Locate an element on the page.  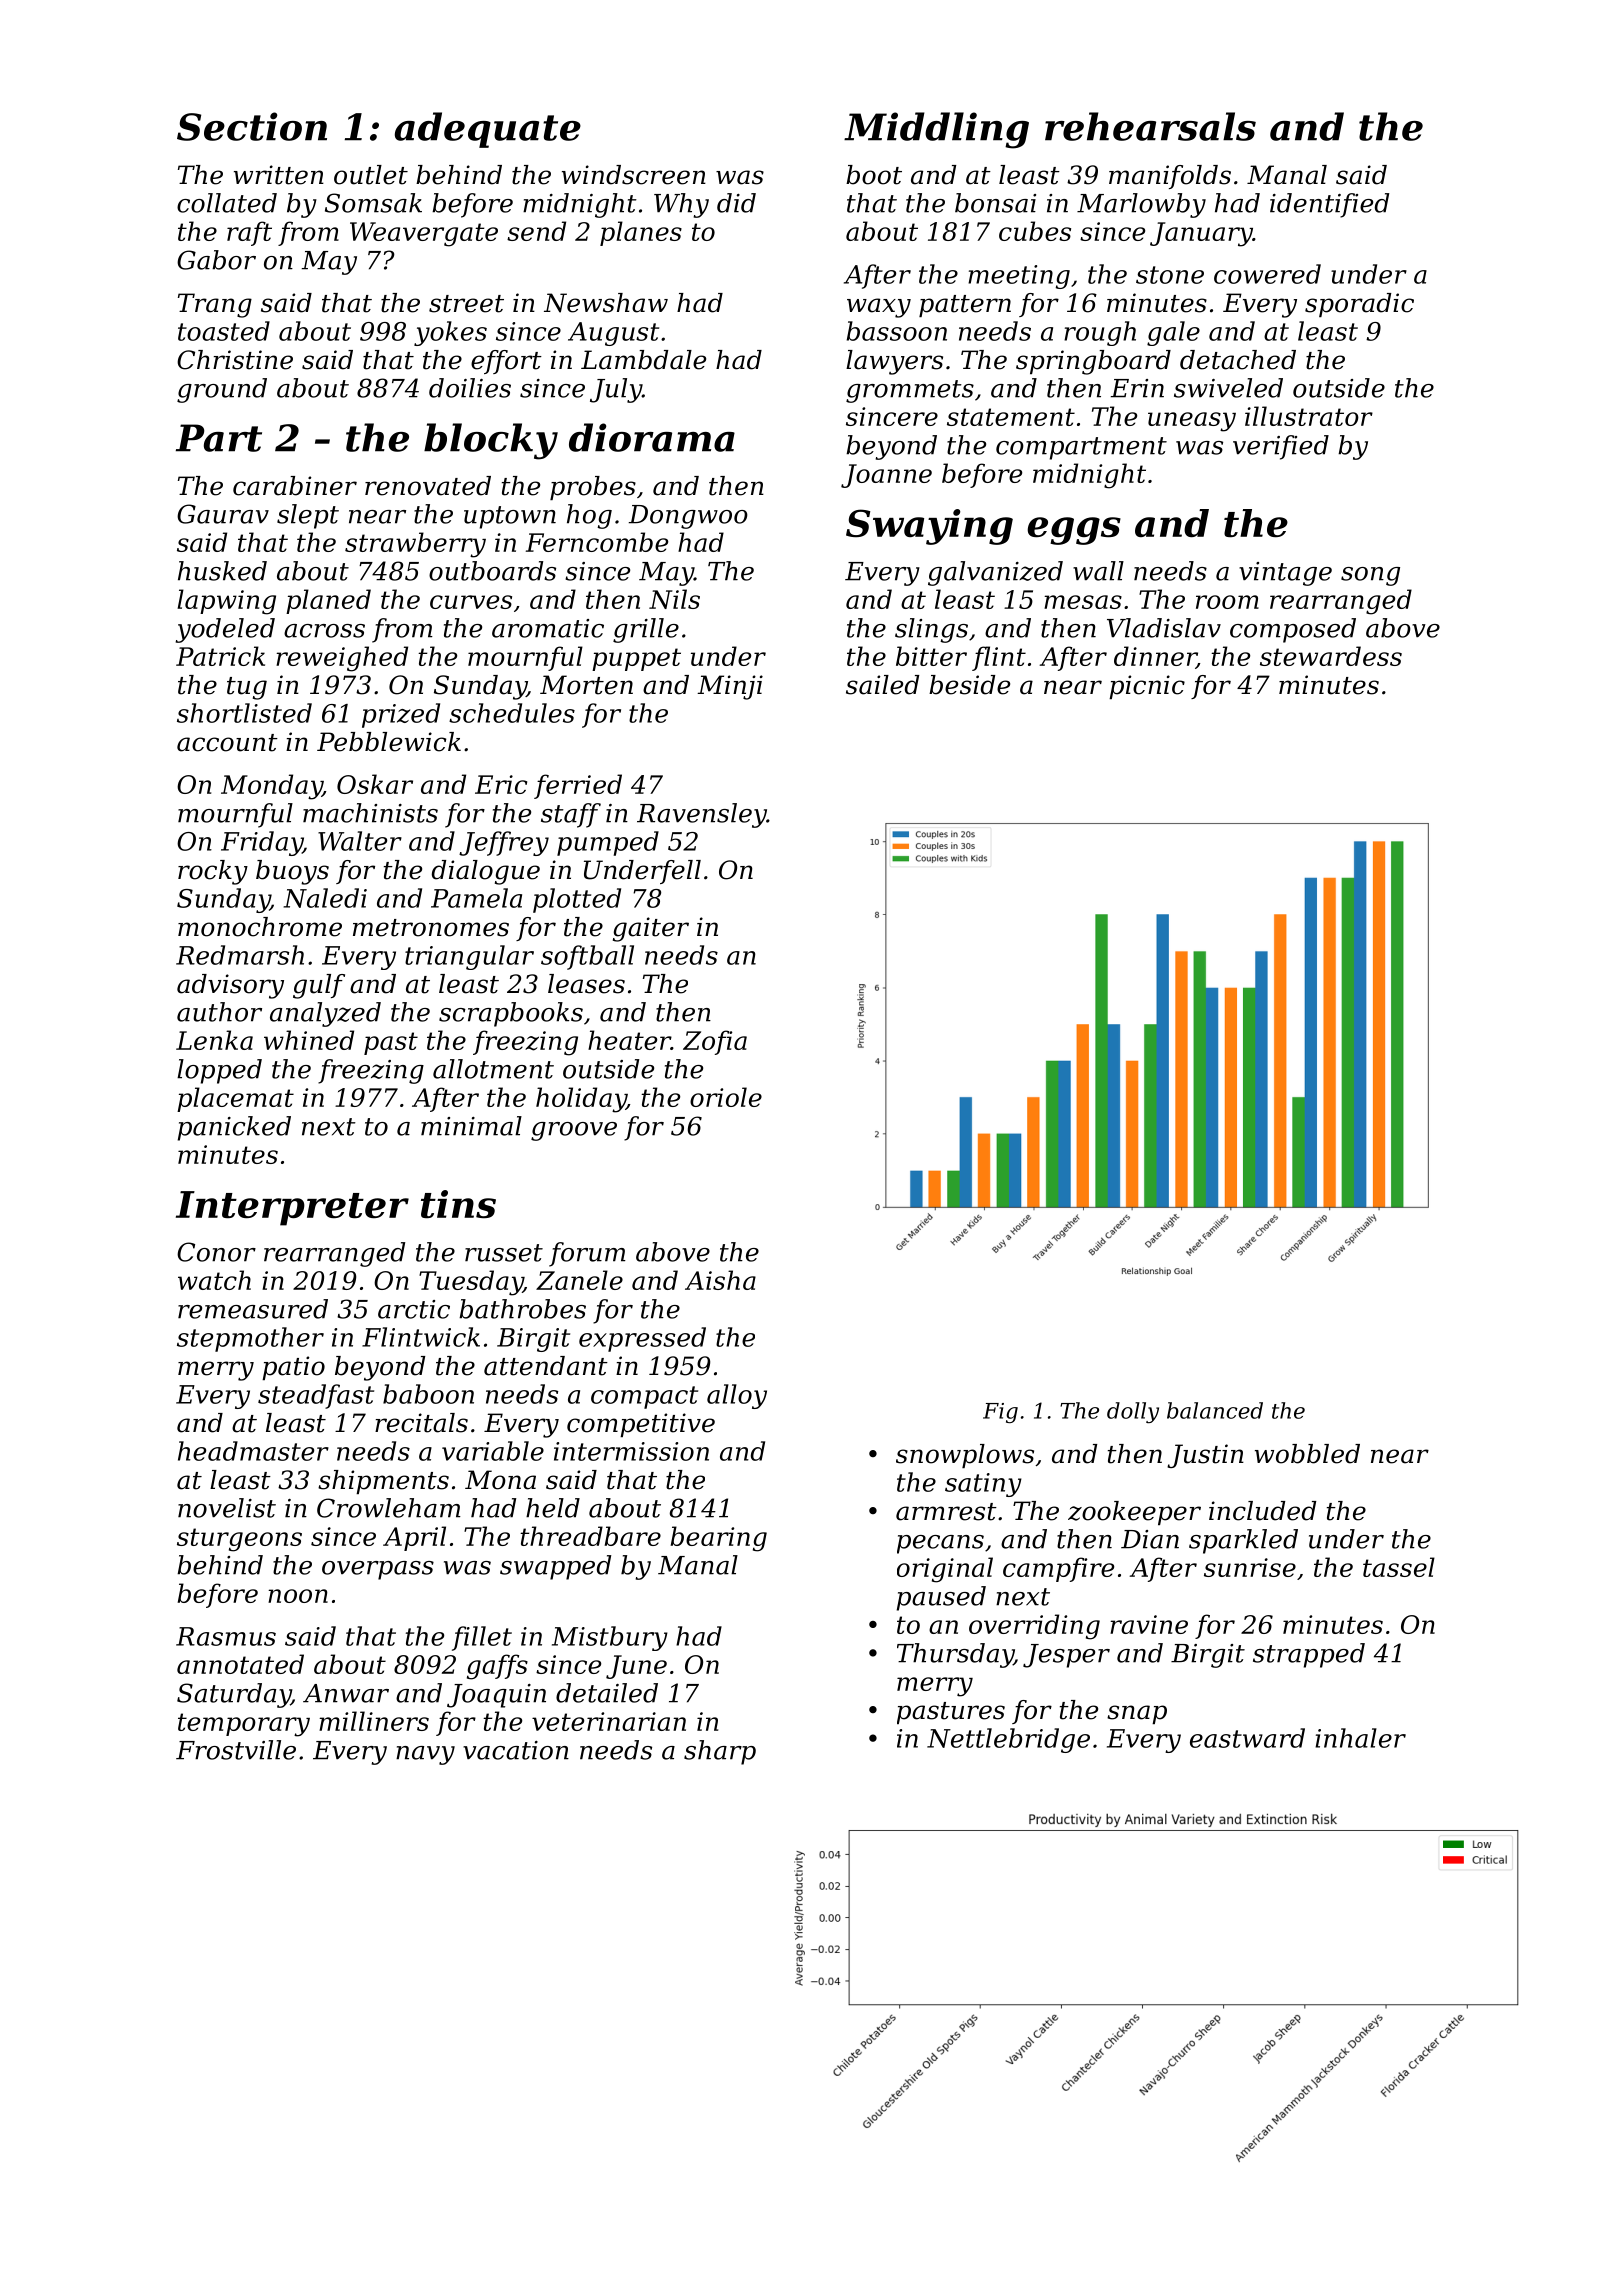
Nettlebridge is located at coordinates (1008, 1740).
